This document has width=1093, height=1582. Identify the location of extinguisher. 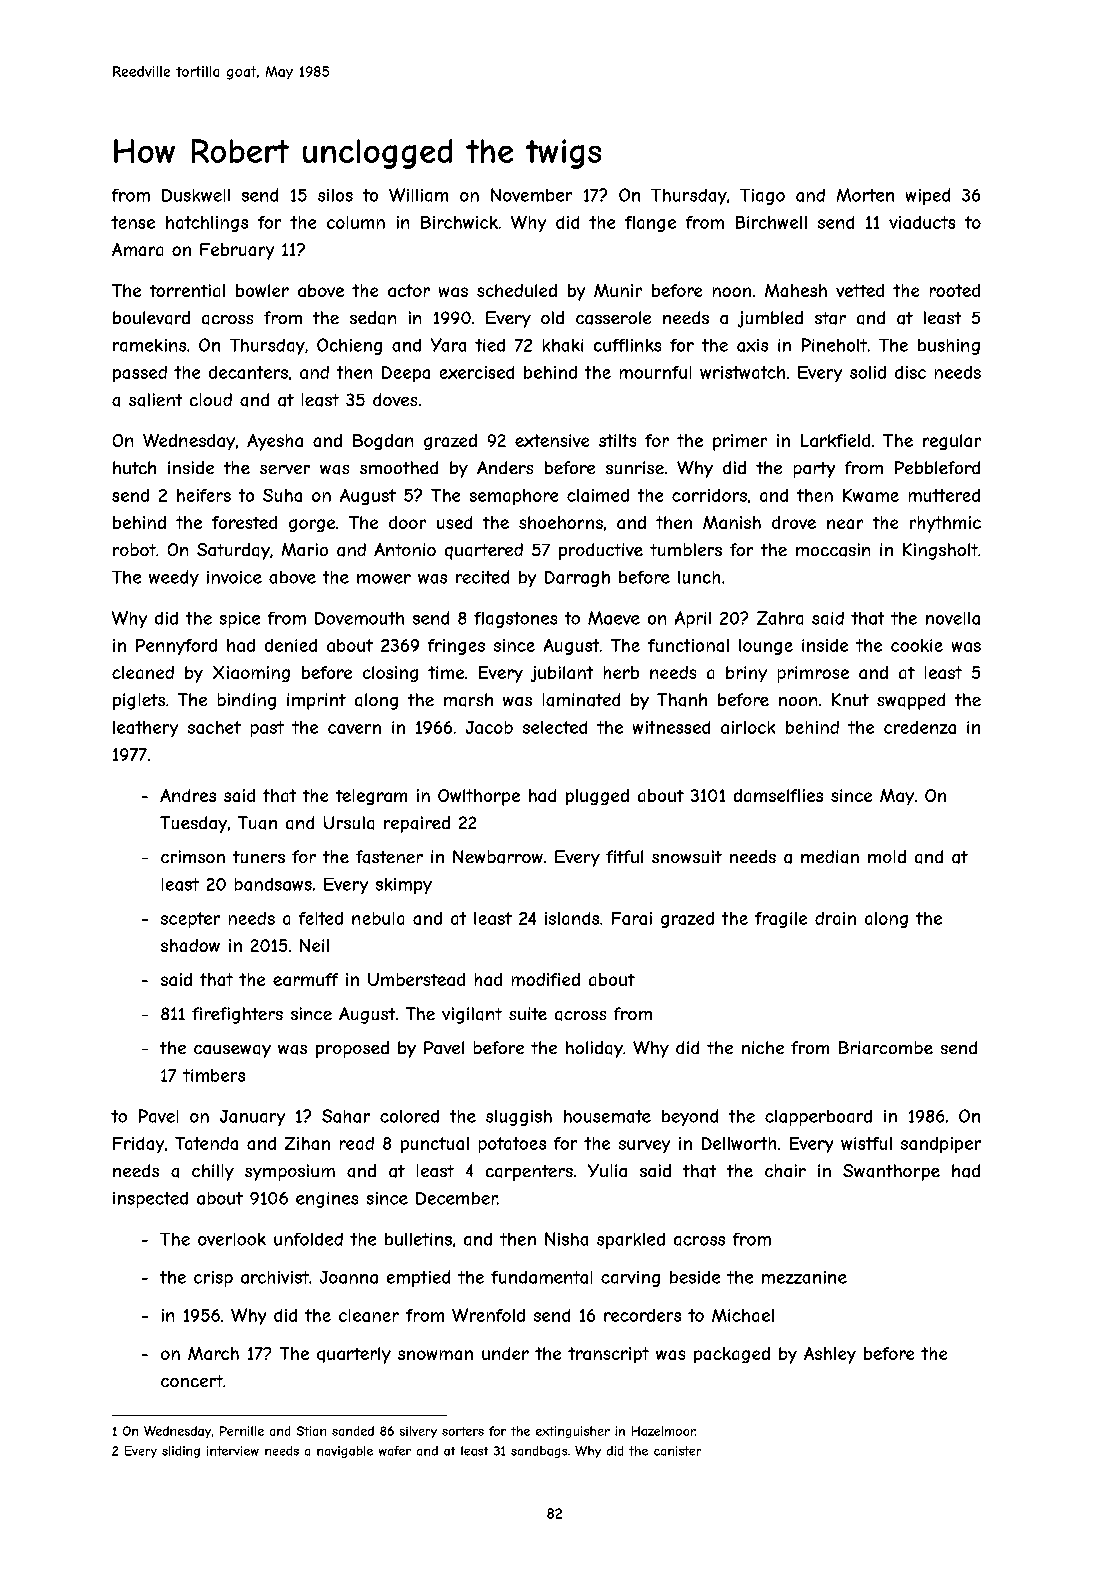
(573, 1432).
